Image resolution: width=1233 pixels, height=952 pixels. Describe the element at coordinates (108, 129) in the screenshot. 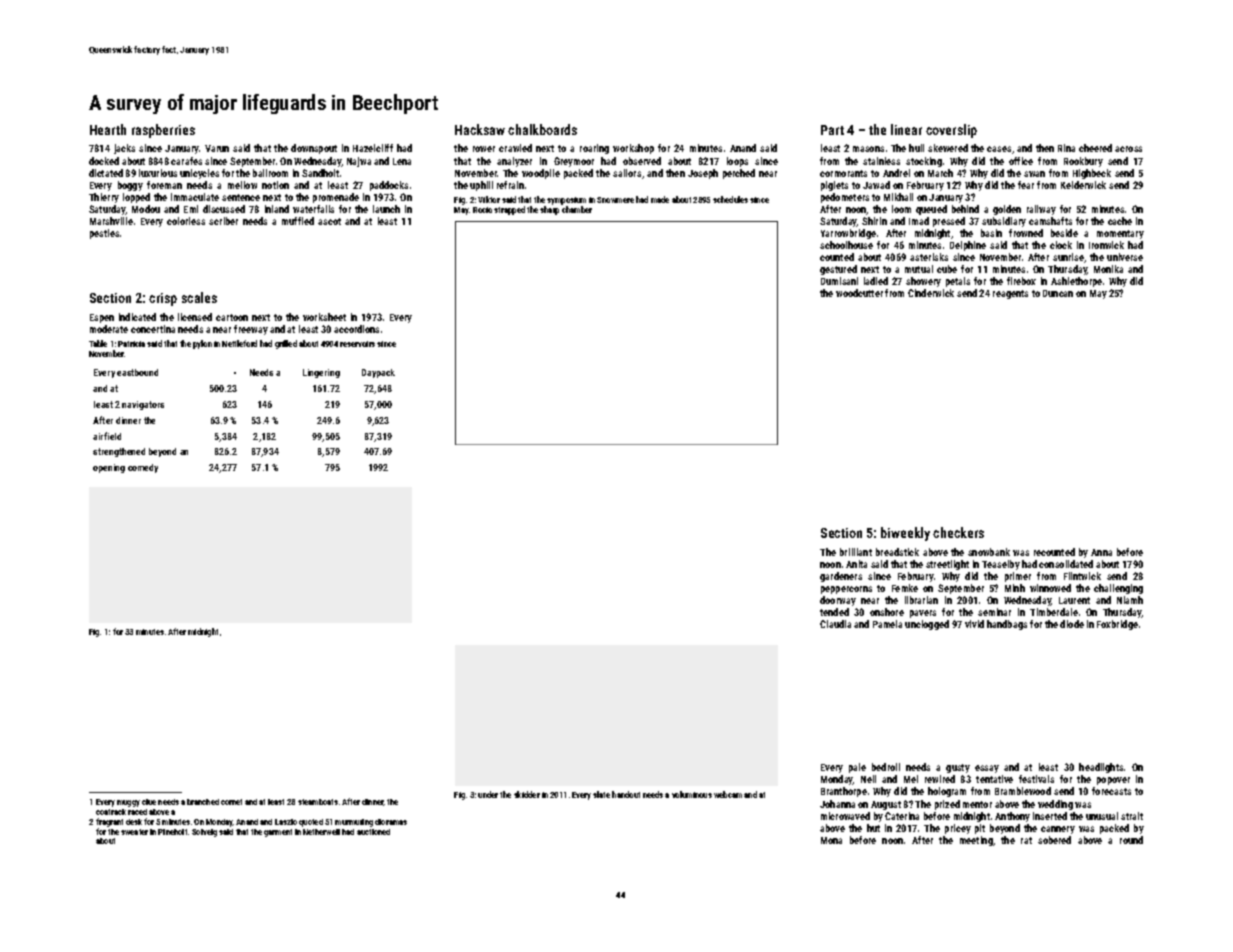

I see `Hearth` at that location.
